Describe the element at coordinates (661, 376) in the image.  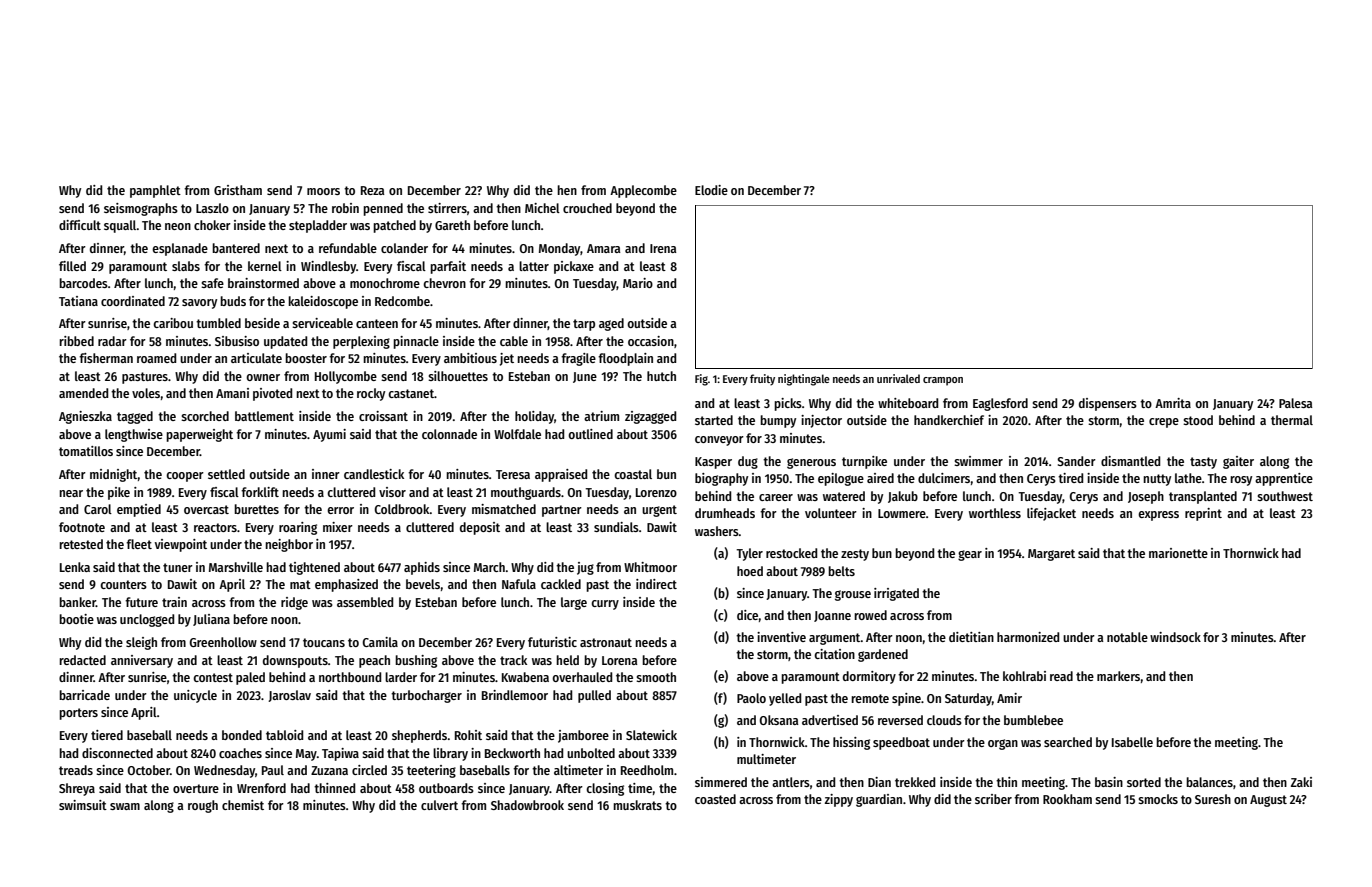
I see `hutch` at that location.
